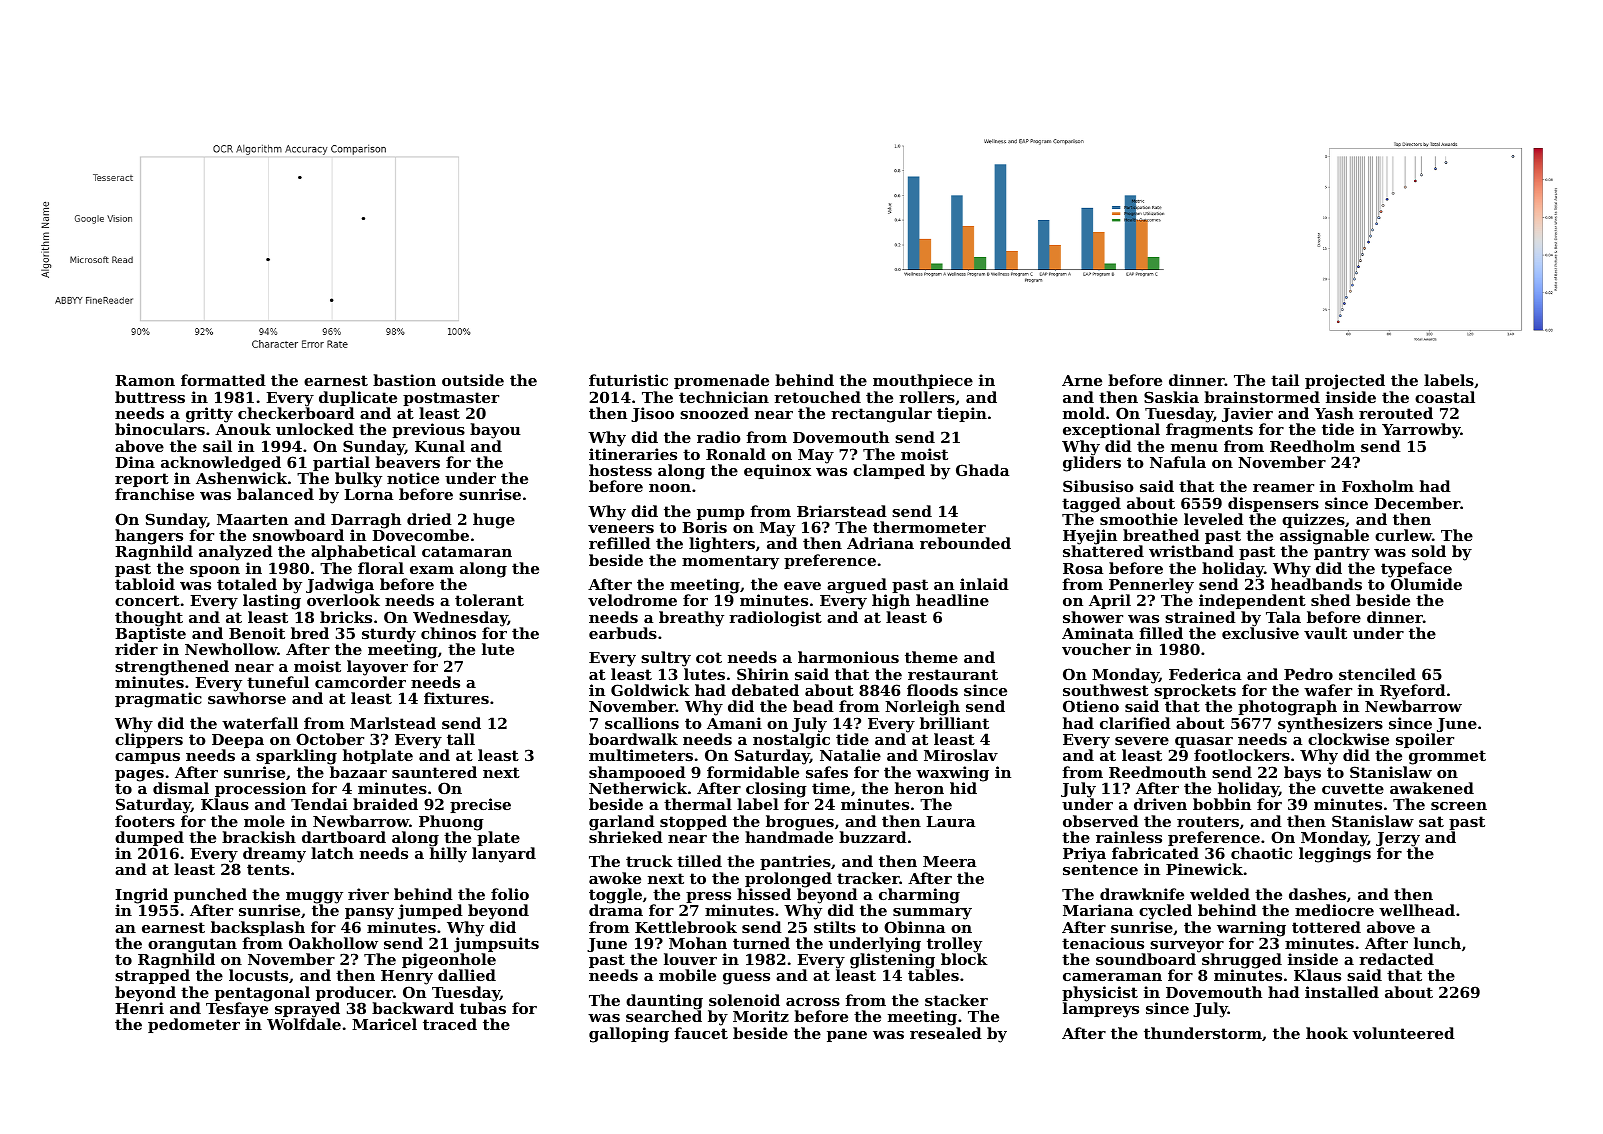 Image resolution: width=1603 pixels, height=1134 pixels. Describe the element at coordinates (194, 1025) in the image. I see `pedometer` at that location.
